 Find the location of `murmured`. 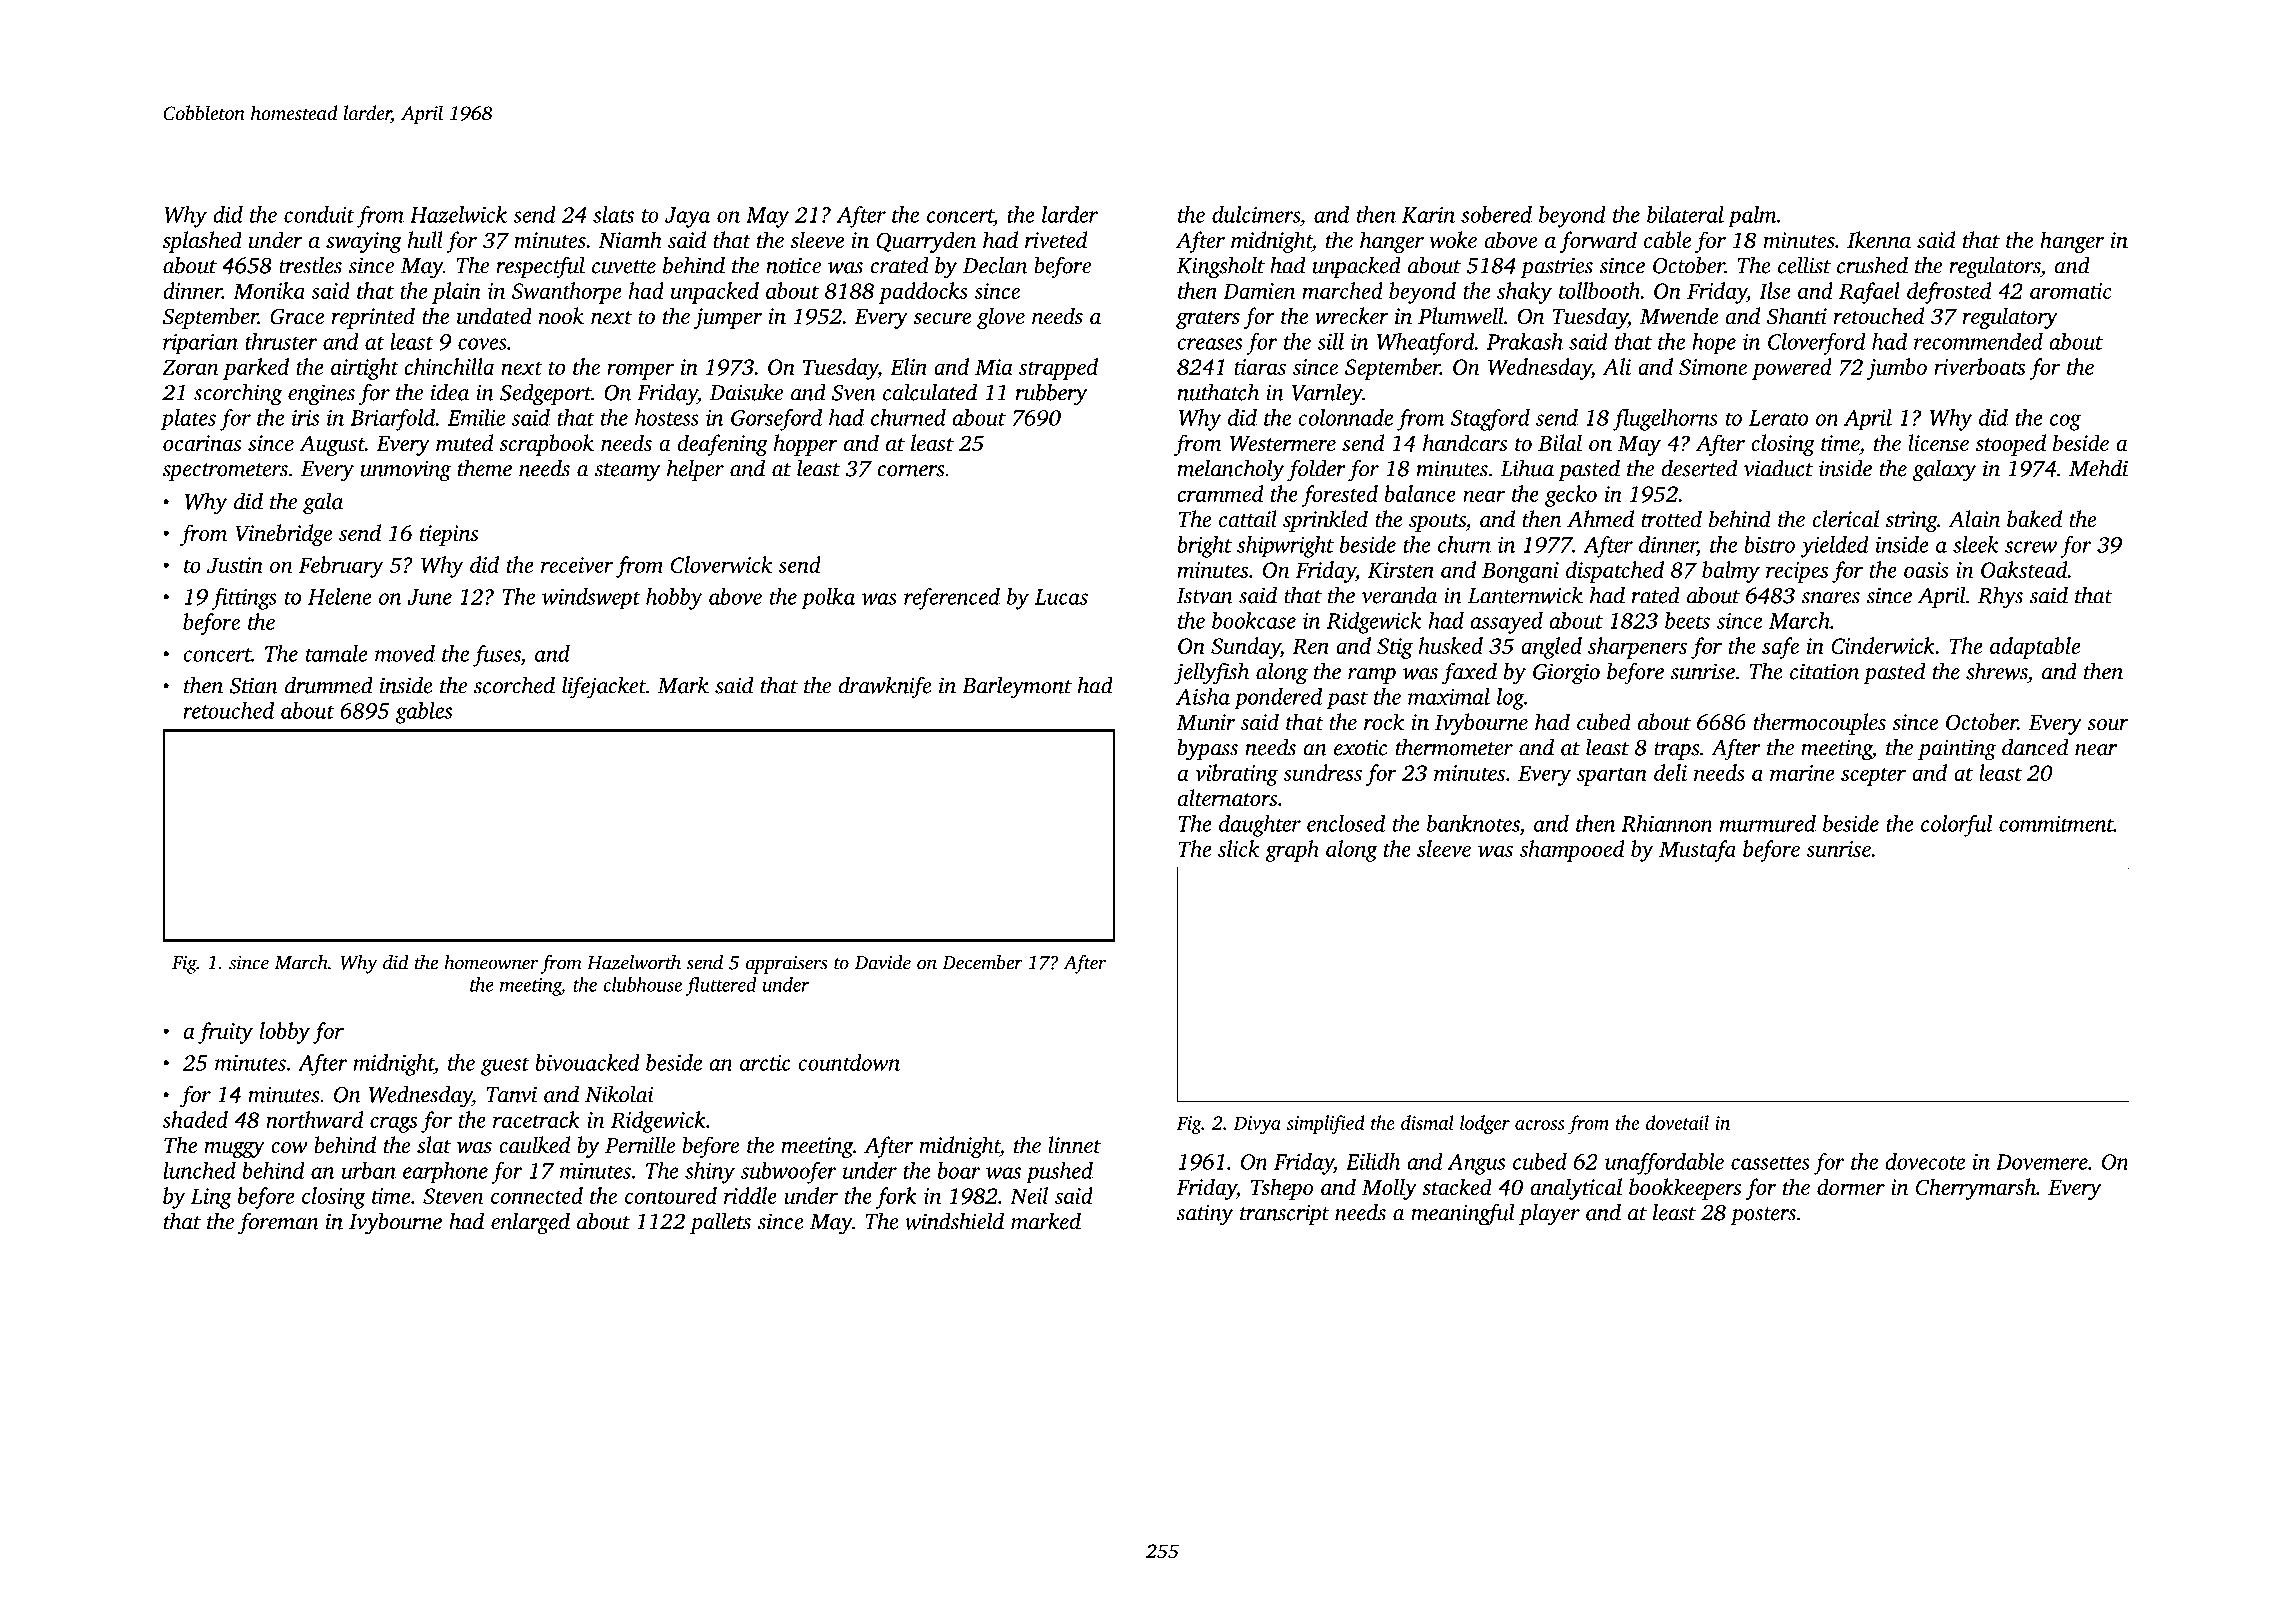

murmured is located at coordinates (1768, 823).
